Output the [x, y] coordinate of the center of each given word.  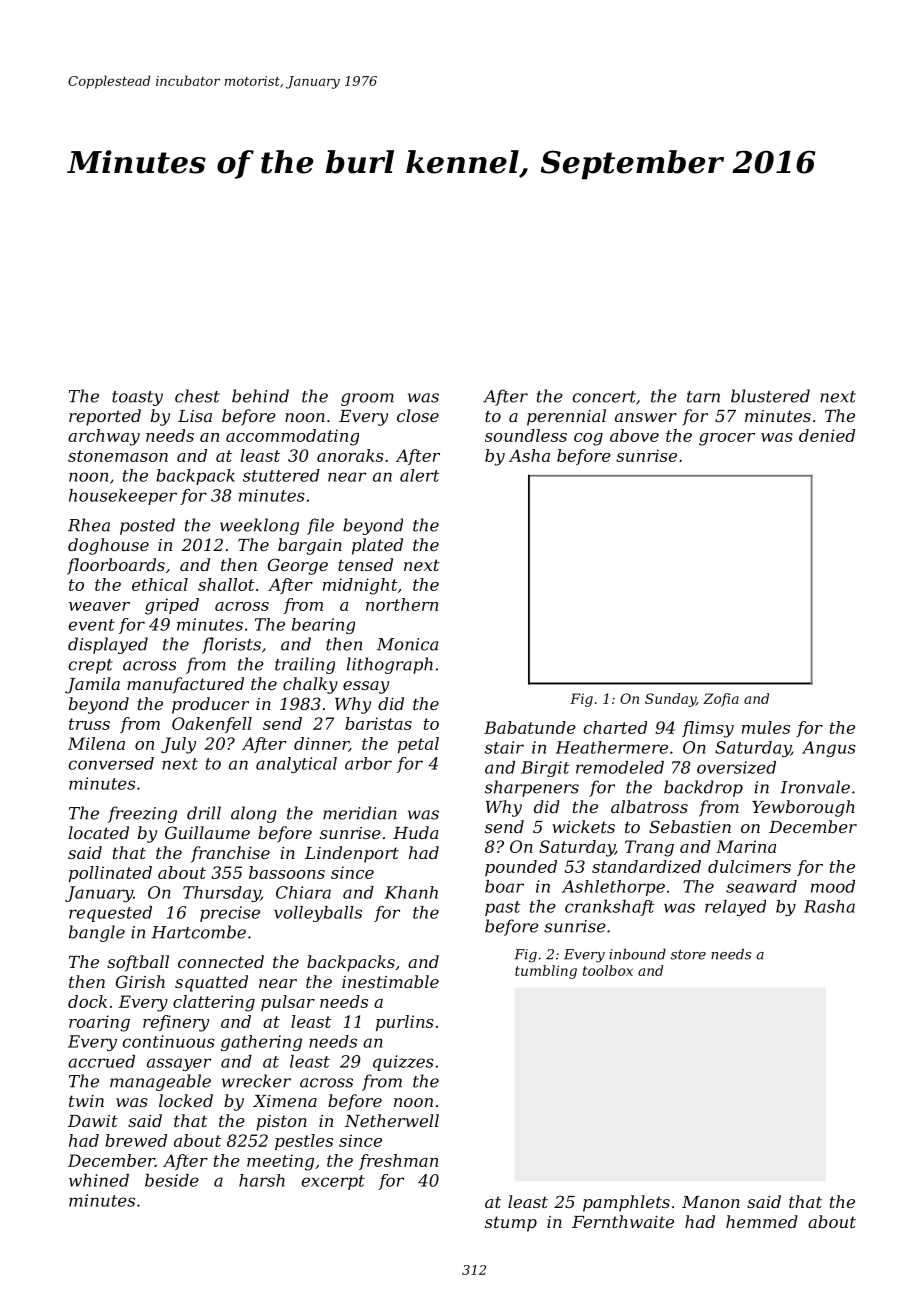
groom [367, 399]
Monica [407, 644]
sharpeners [532, 788]
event [91, 625]
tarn [703, 397]
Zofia [721, 700]
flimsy [708, 729]
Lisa [195, 416]
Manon [711, 1202]
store [688, 955]
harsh [262, 1180]
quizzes [403, 1063]
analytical [296, 765]
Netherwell [392, 1120]
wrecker [256, 1081]
